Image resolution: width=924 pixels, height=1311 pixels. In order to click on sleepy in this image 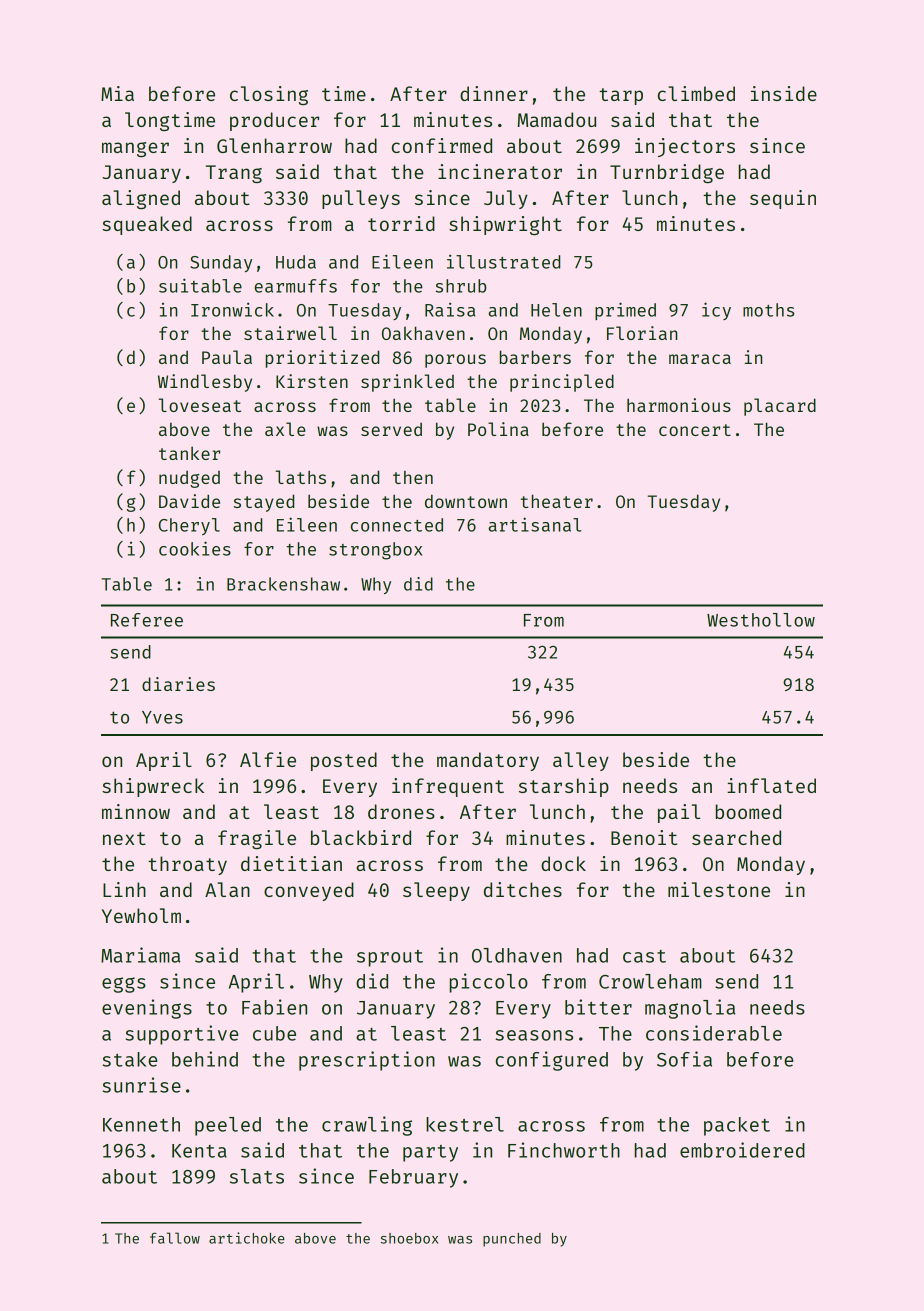, I will do `click(436, 891)`.
